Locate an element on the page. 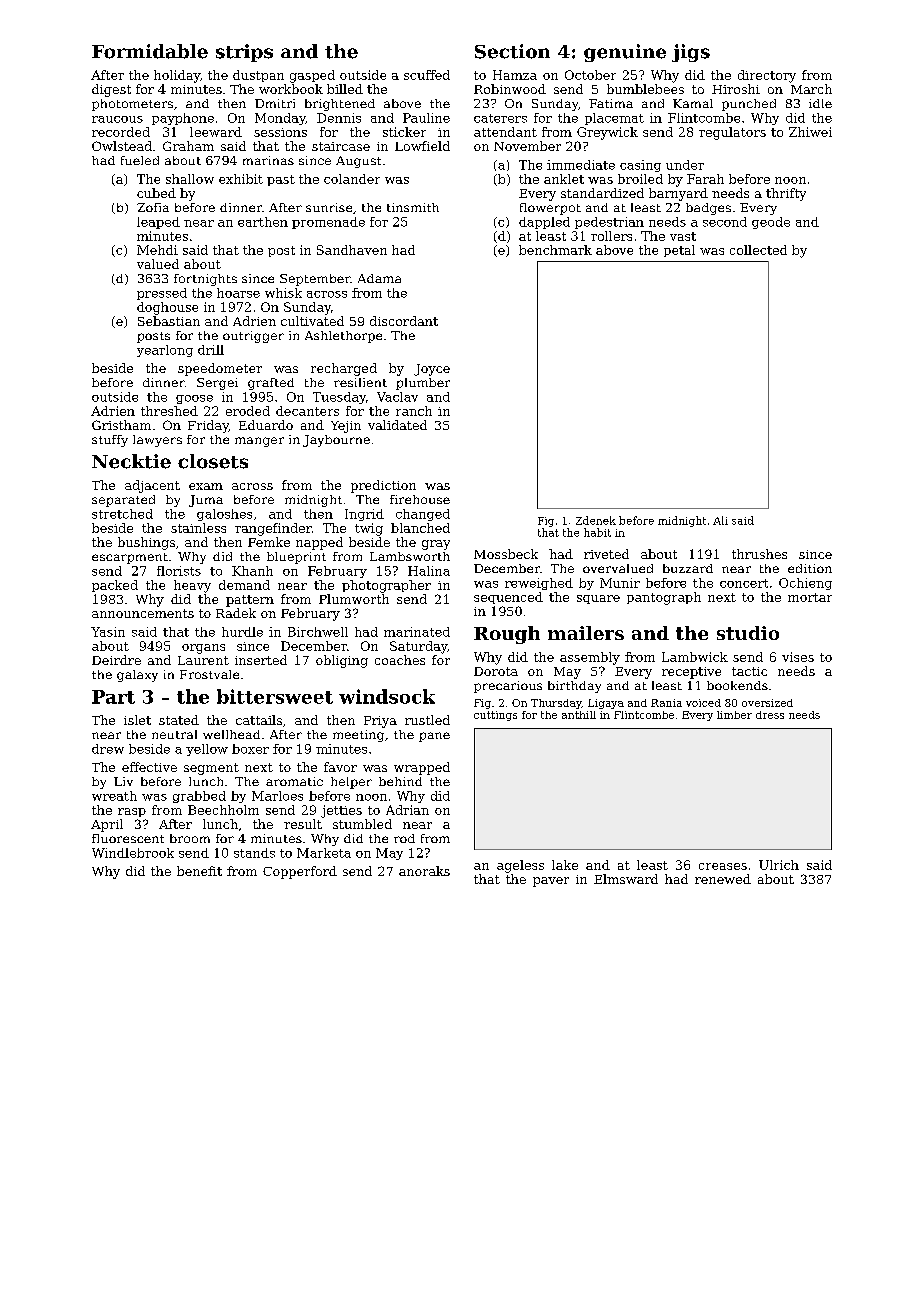  genuine is located at coordinates (625, 53).
